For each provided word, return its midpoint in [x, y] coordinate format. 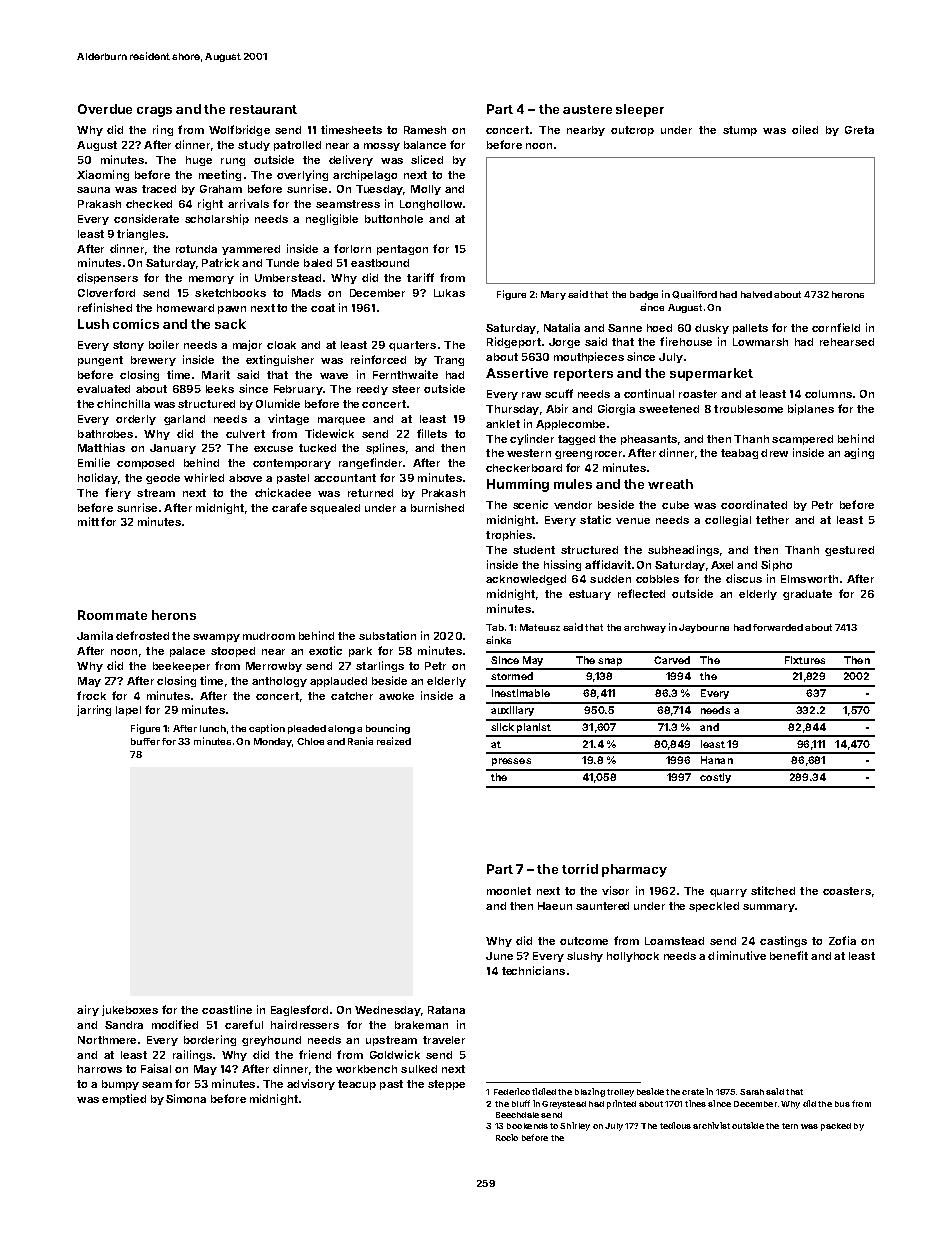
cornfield [836, 327]
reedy [372, 390]
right [210, 204]
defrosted [142, 635]
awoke [396, 696]
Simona [186, 1098]
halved [756, 294]
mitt [88, 521]
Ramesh [425, 130]
